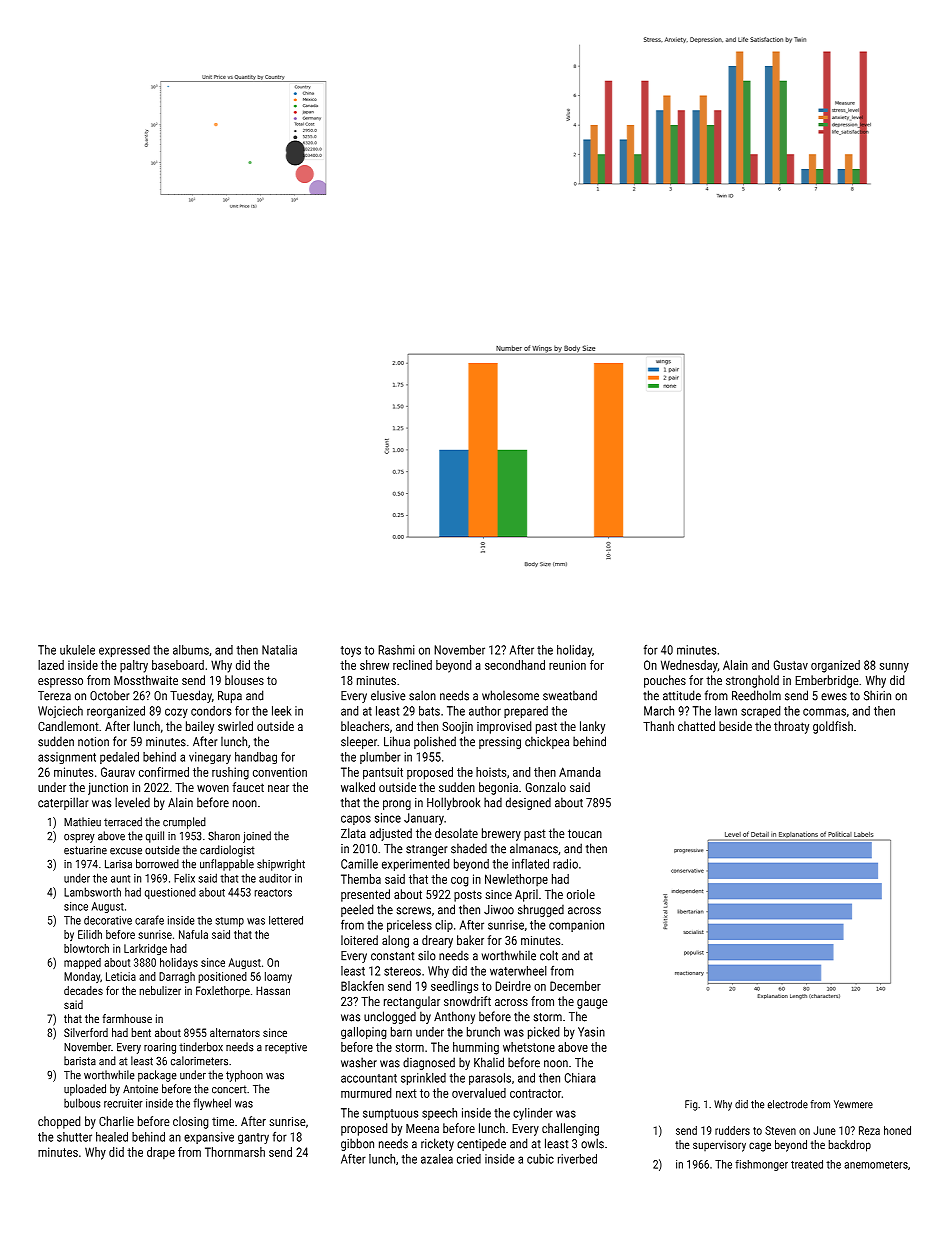 This screenshot has height=1233, width=952. I want to click on sunny, so click(894, 668).
